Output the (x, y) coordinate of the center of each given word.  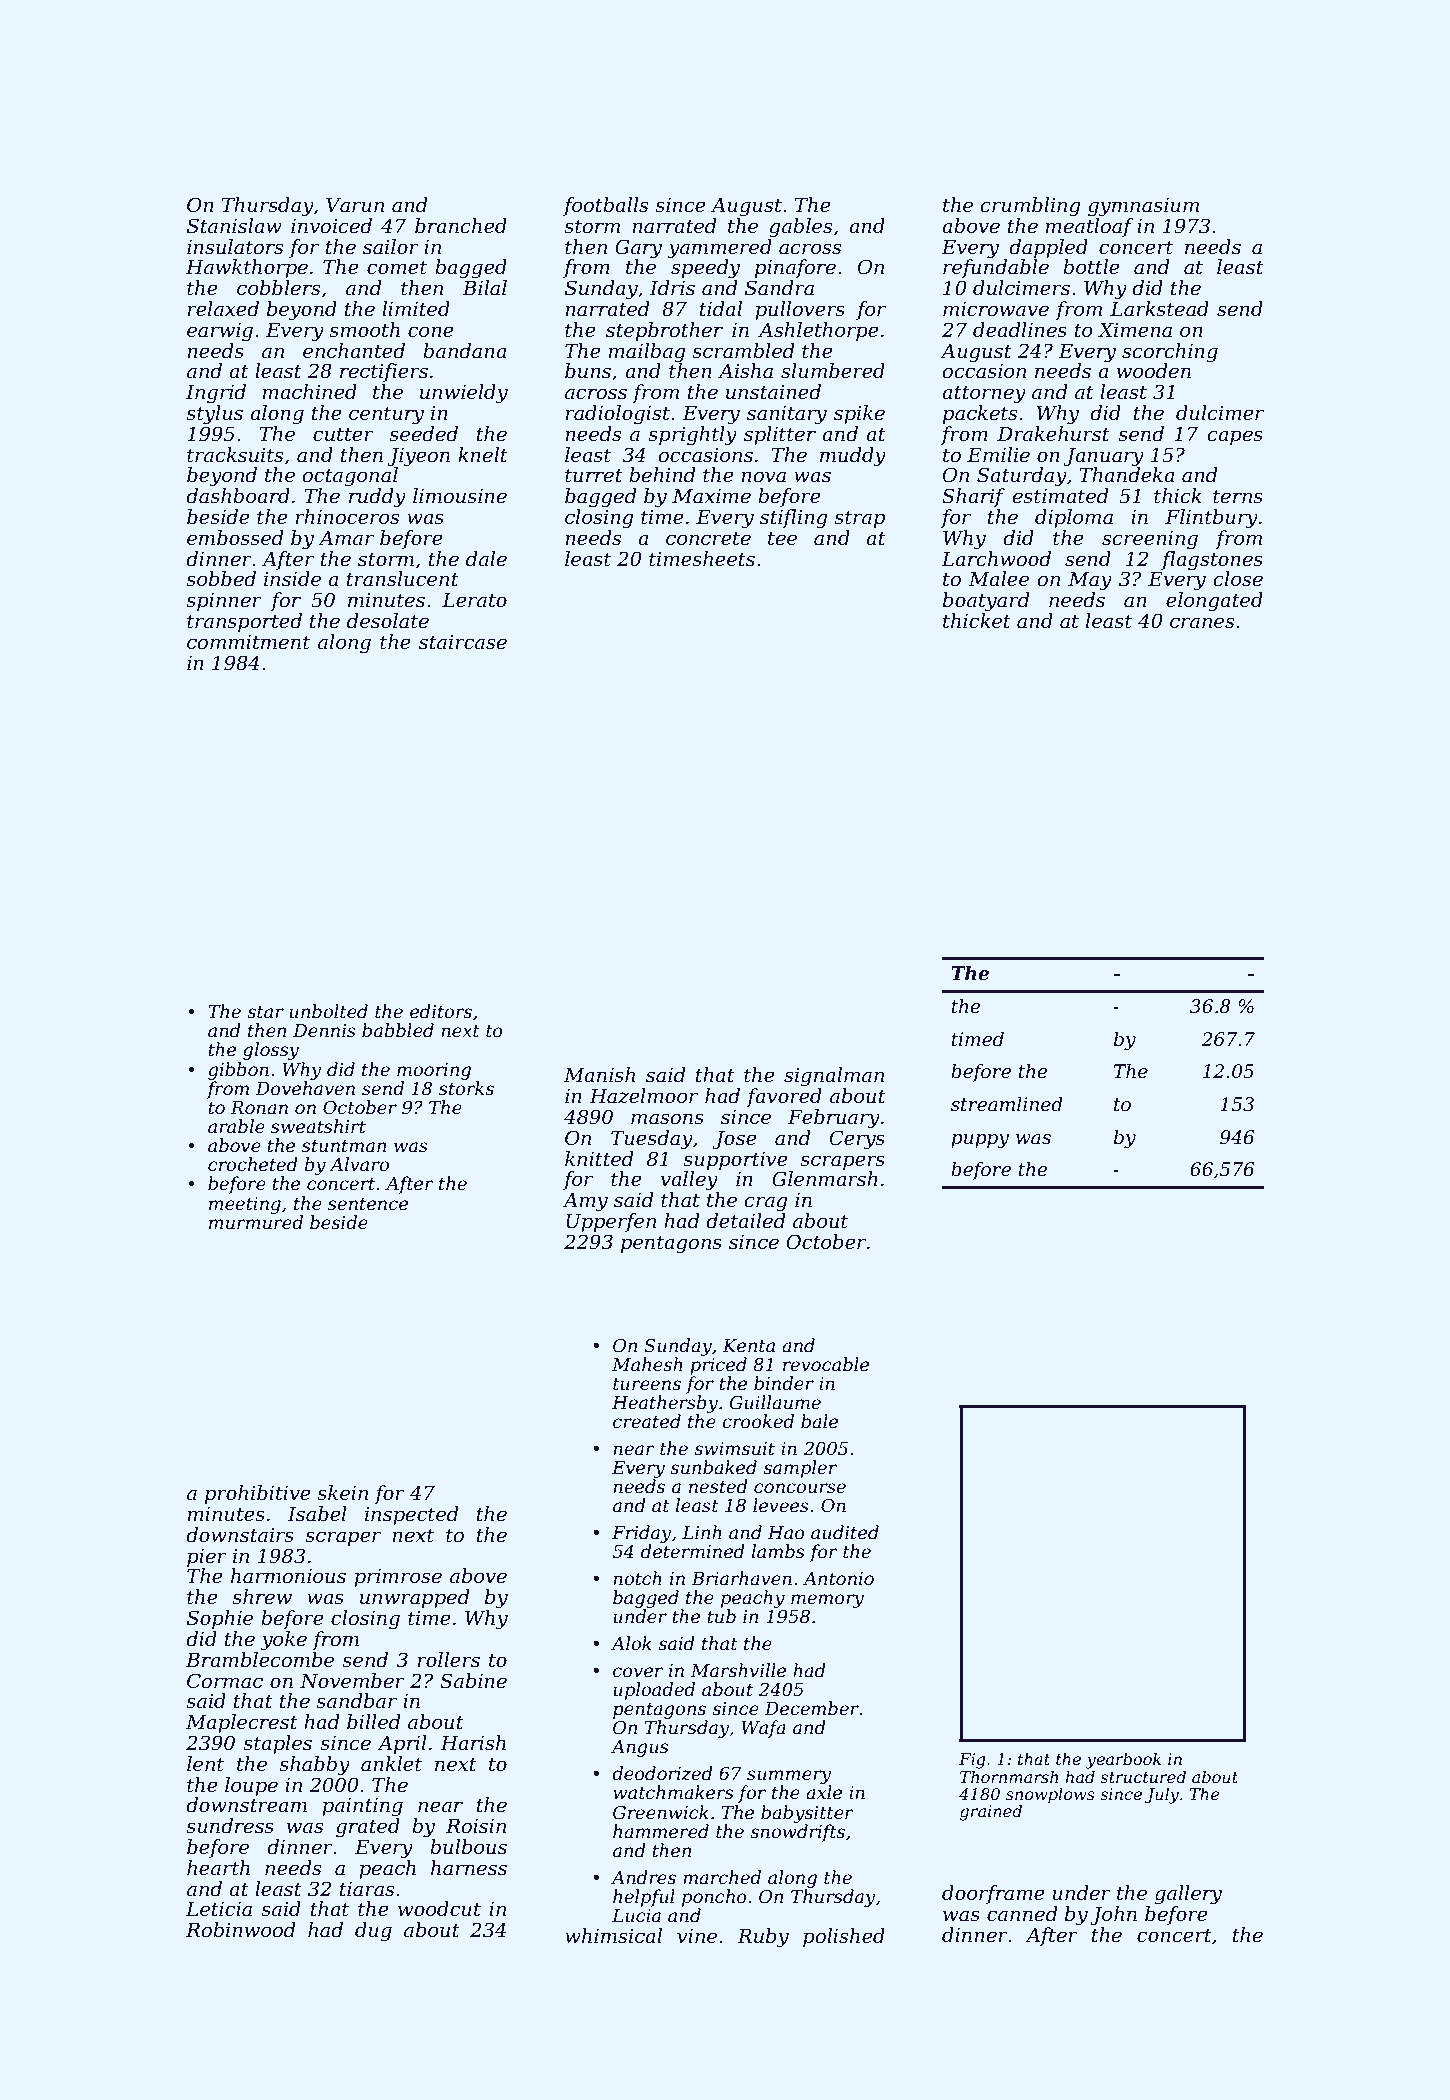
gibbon (238, 1071)
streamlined (1007, 1104)
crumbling (1030, 207)
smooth (364, 330)
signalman (834, 1077)
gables (800, 228)
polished (844, 1937)
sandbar (356, 1701)
